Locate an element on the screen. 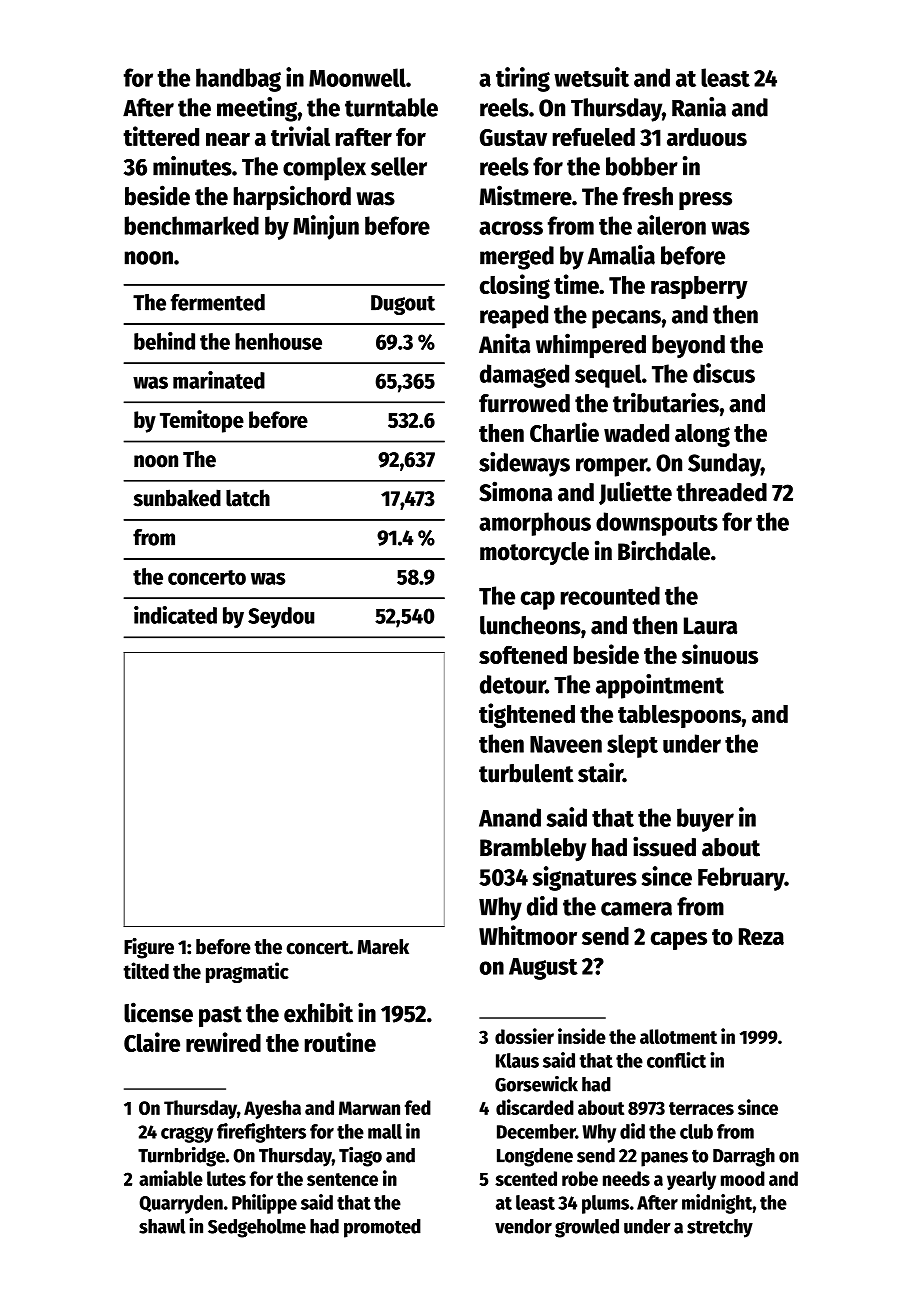  fed is located at coordinates (418, 1107).
